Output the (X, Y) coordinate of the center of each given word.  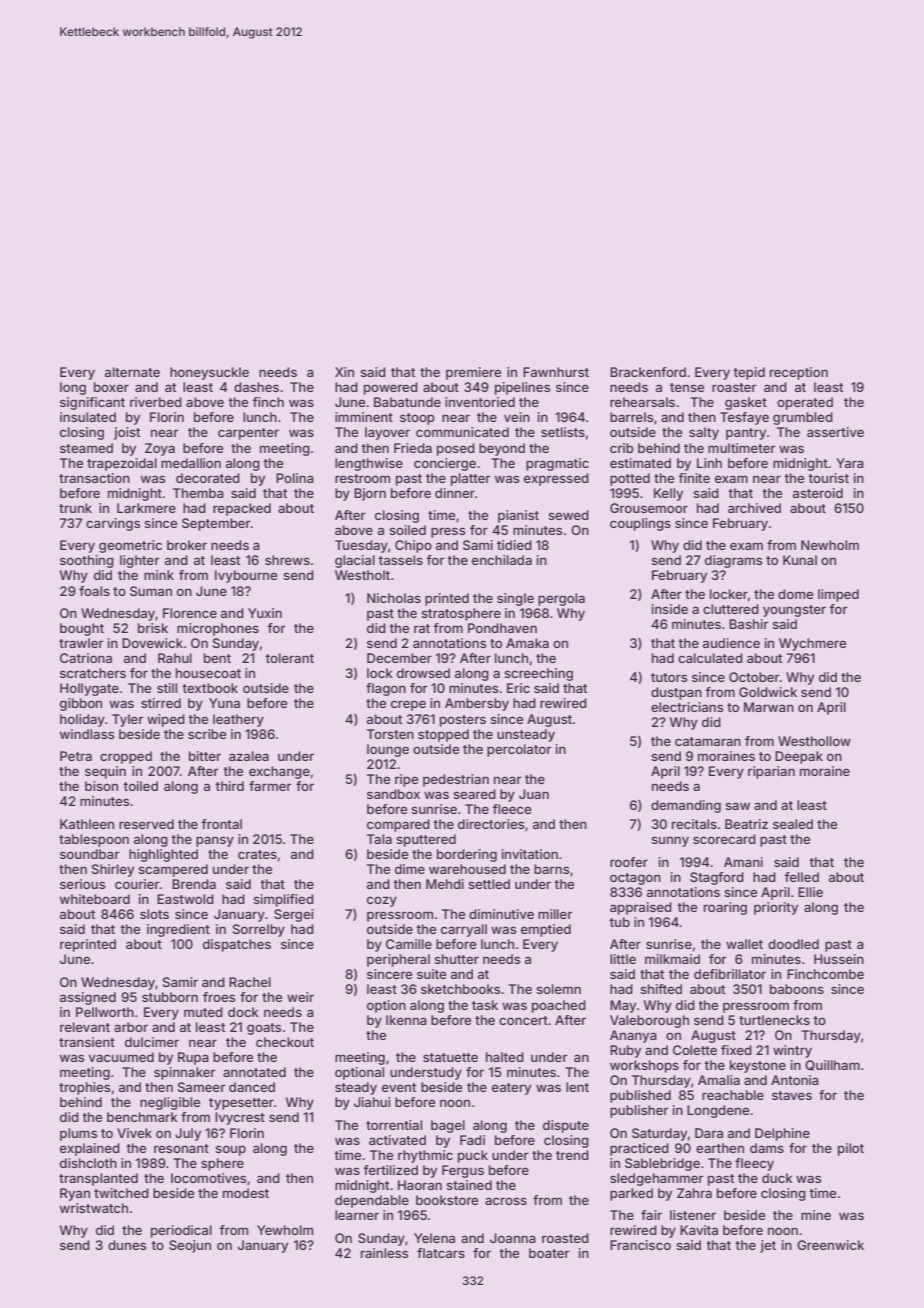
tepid (749, 373)
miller (555, 914)
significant (92, 403)
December (399, 658)
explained (90, 1149)
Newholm (830, 545)
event (399, 1087)
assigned (88, 998)
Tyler (128, 720)
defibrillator (730, 974)
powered (391, 388)
